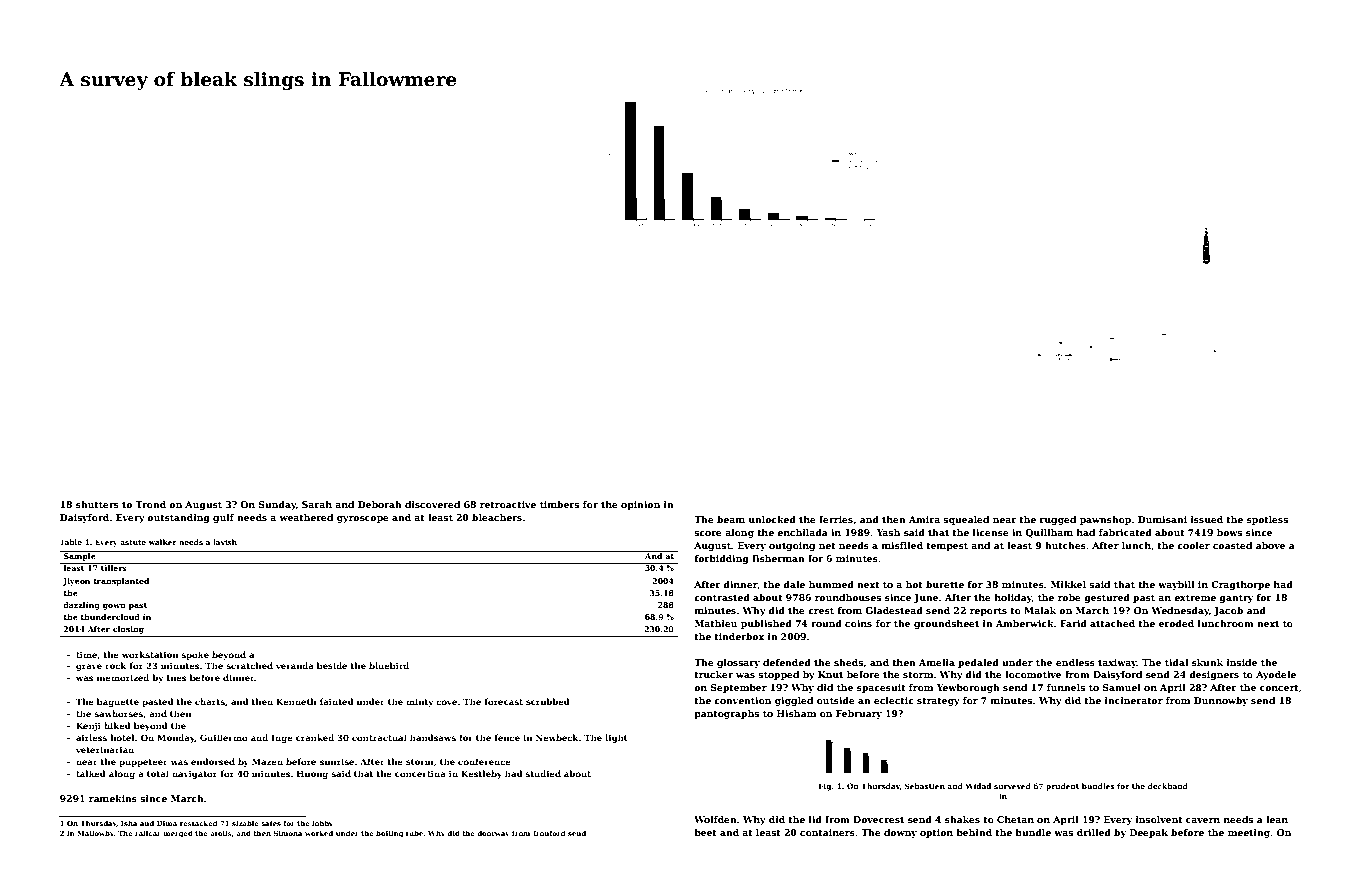 The image size is (1372, 887). What do you see at coordinates (721, 559) in the screenshot?
I see `forbidding` at bounding box center [721, 559].
